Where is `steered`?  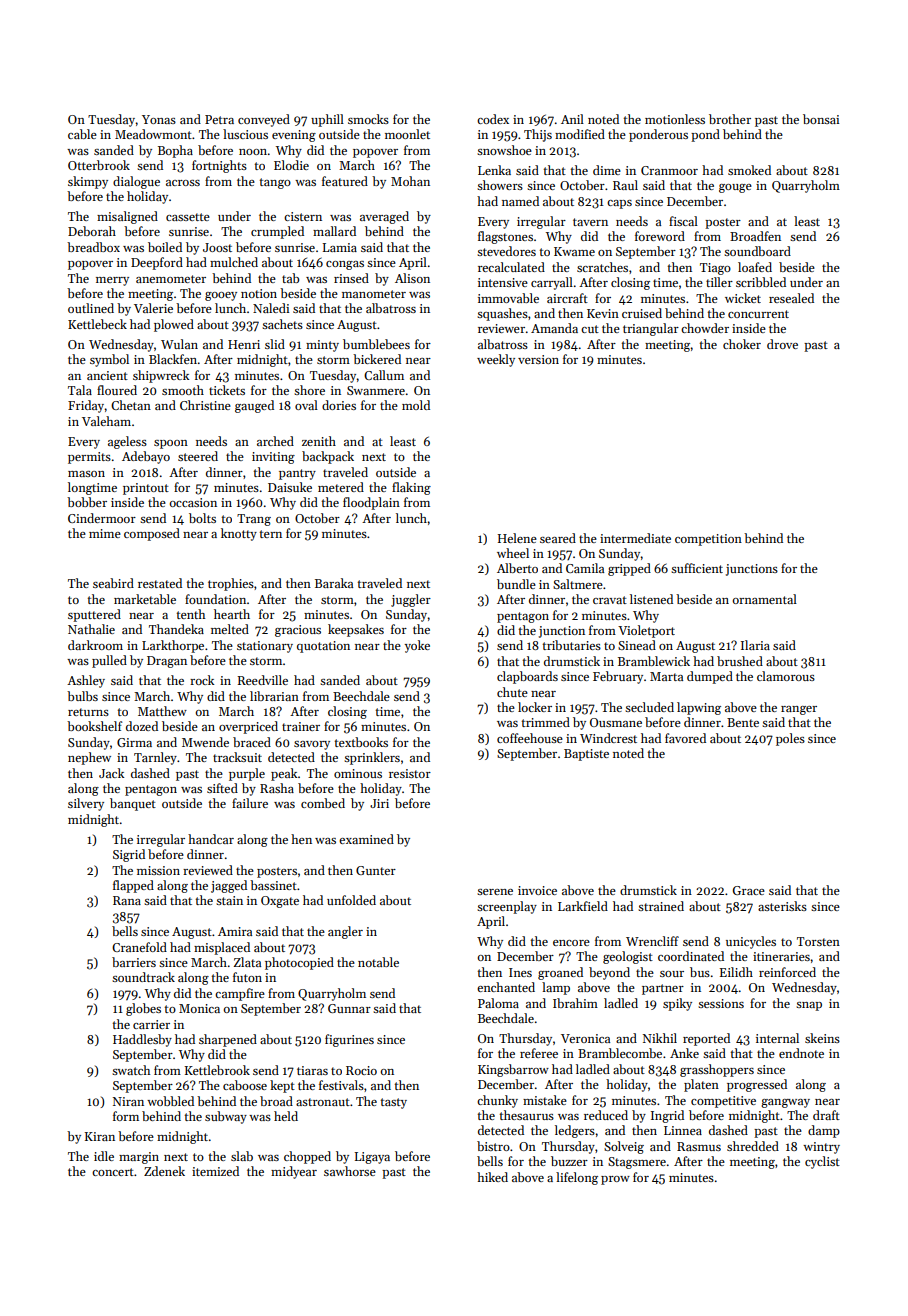 steered is located at coordinates (198, 456).
